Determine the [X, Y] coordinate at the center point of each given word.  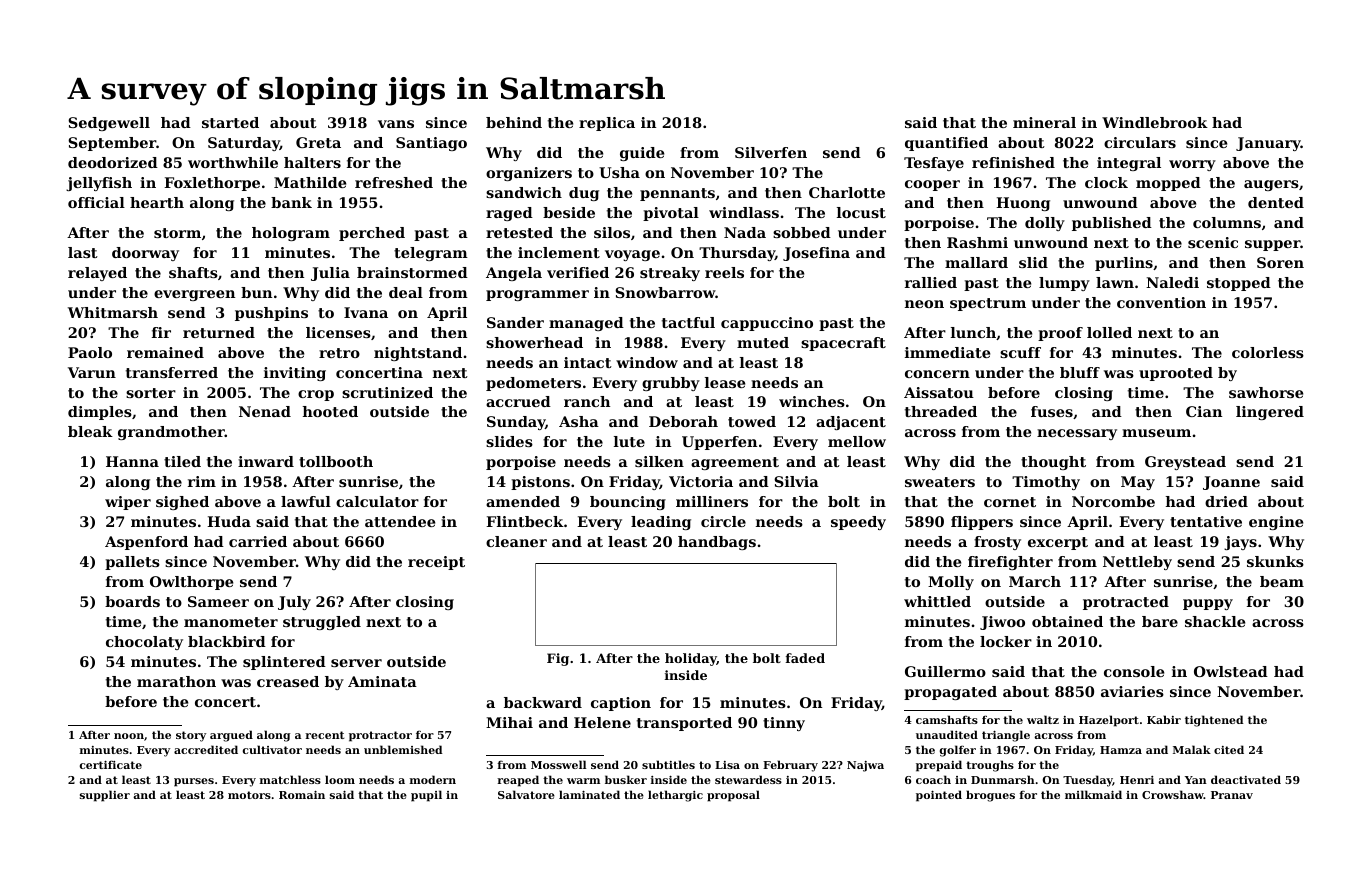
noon [129, 736]
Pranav [1232, 795]
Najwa [865, 766]
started [230, 122]
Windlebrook [1155, 122]
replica [607, 124]
